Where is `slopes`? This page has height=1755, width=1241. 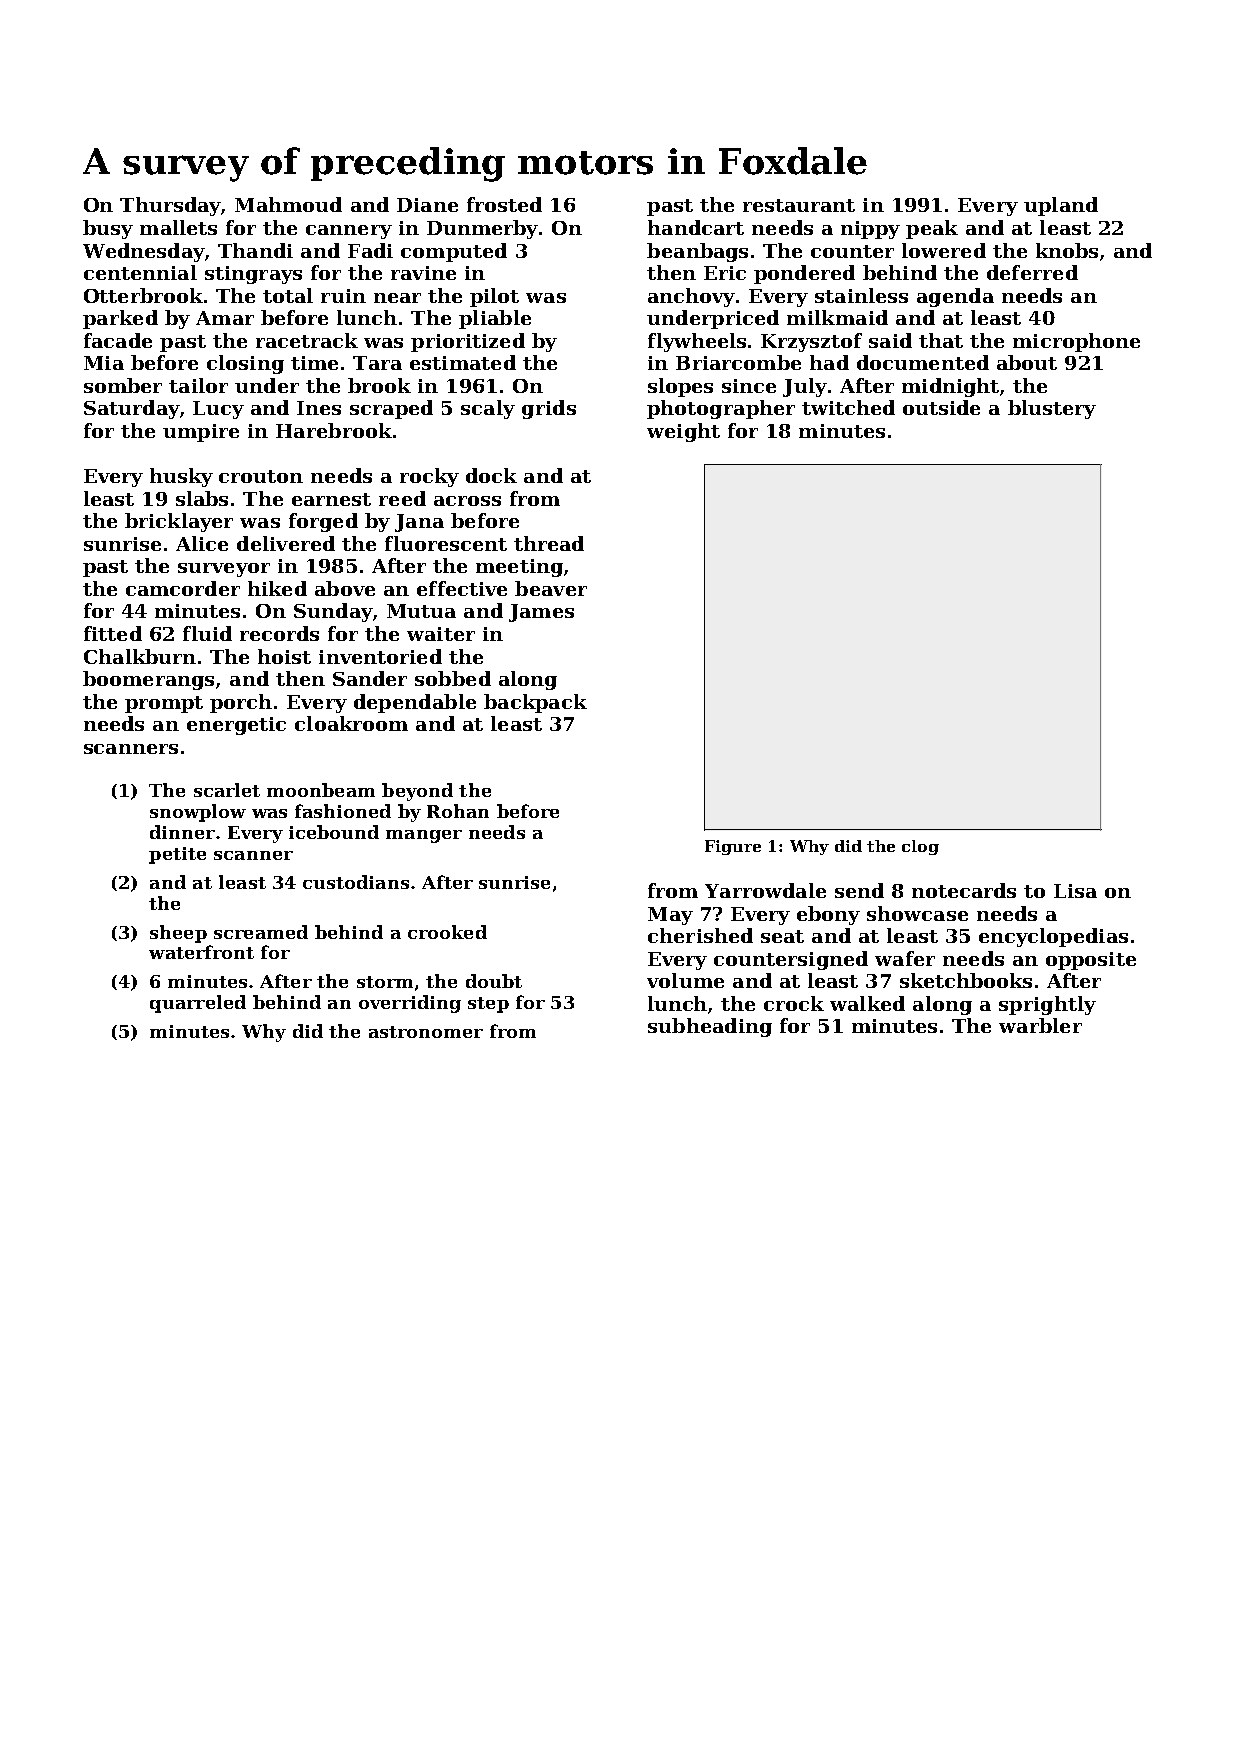 slopes is located at coordinates (680, 387).
